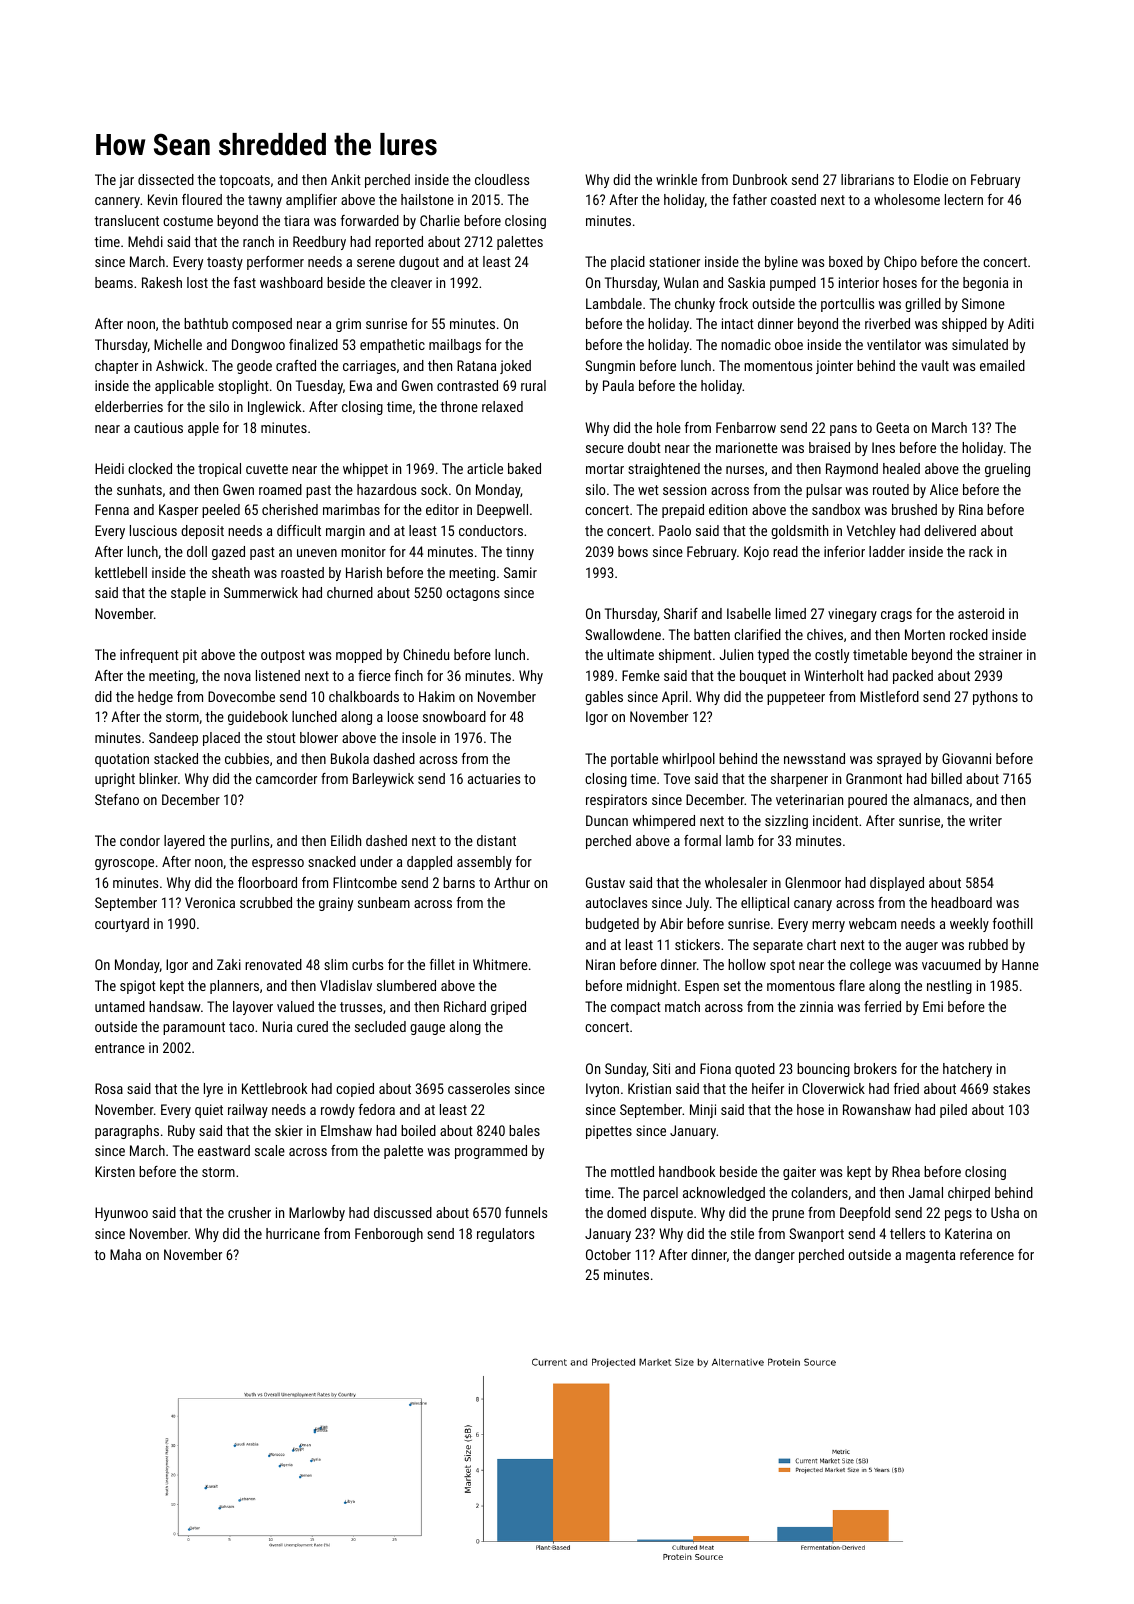 The image size is (1134, 1604). I want to click on librarians, so click(867, 179).
